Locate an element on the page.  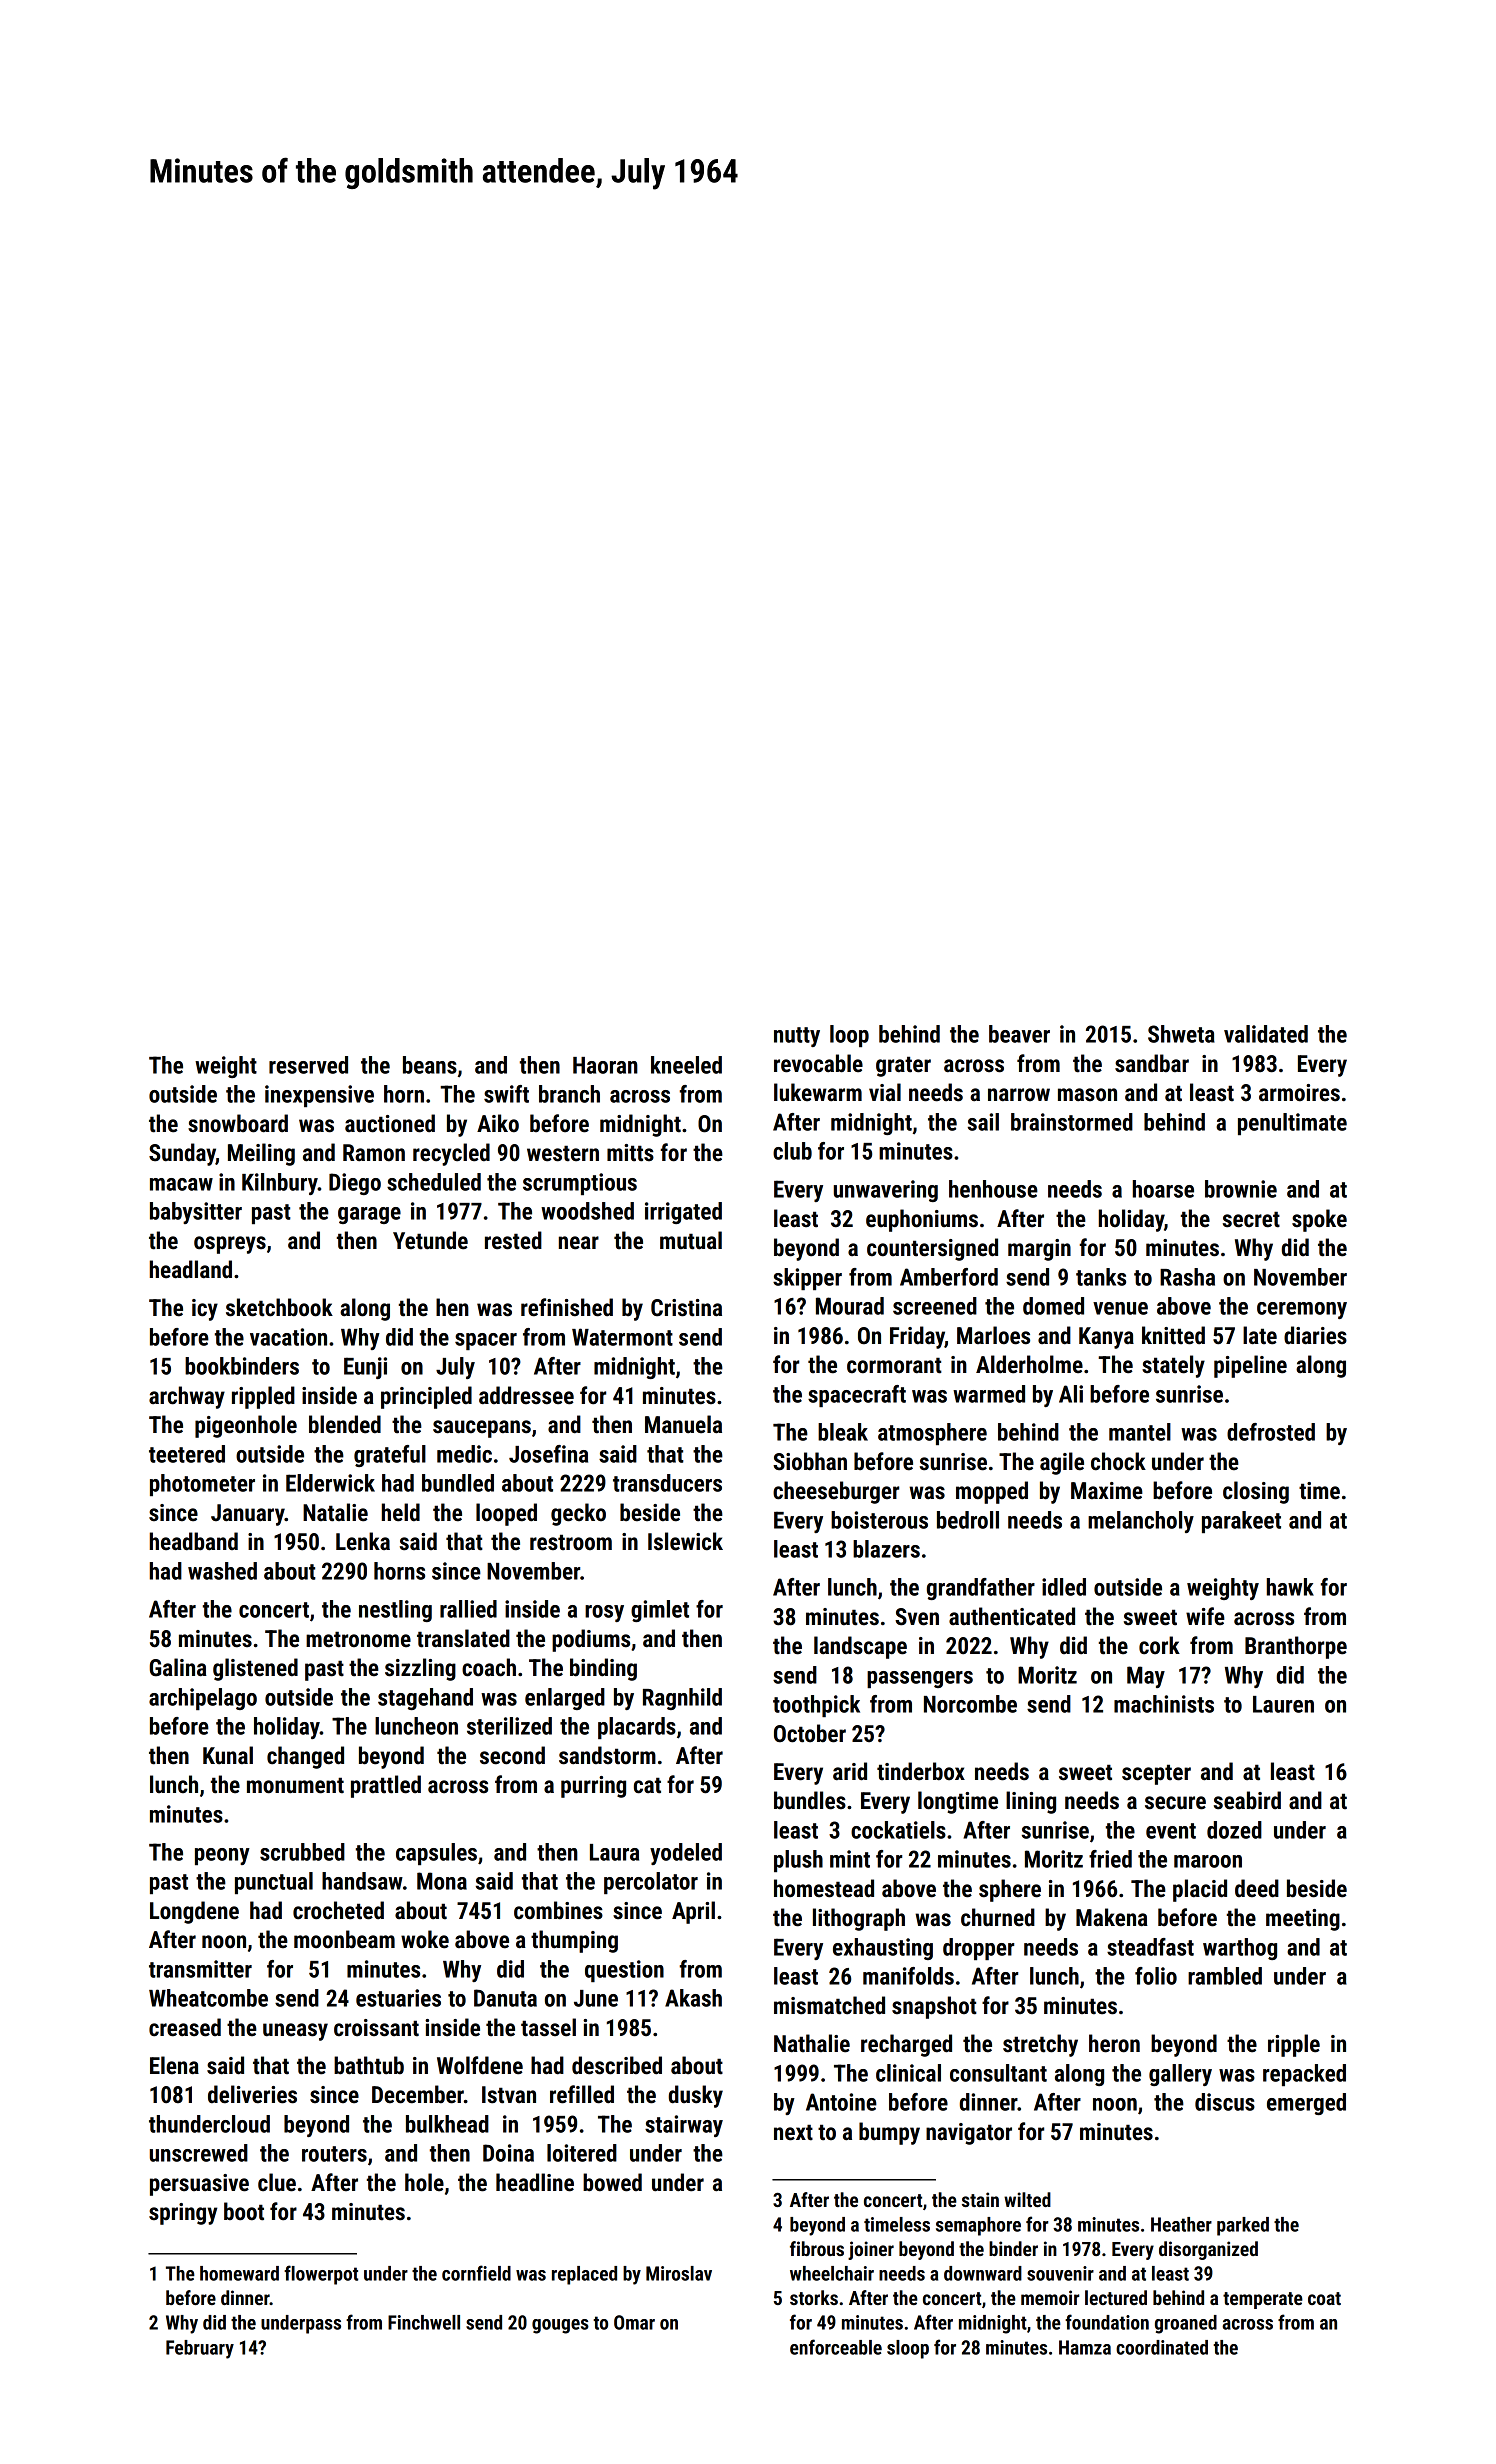
routers is located at coordinates (334, 2154).
